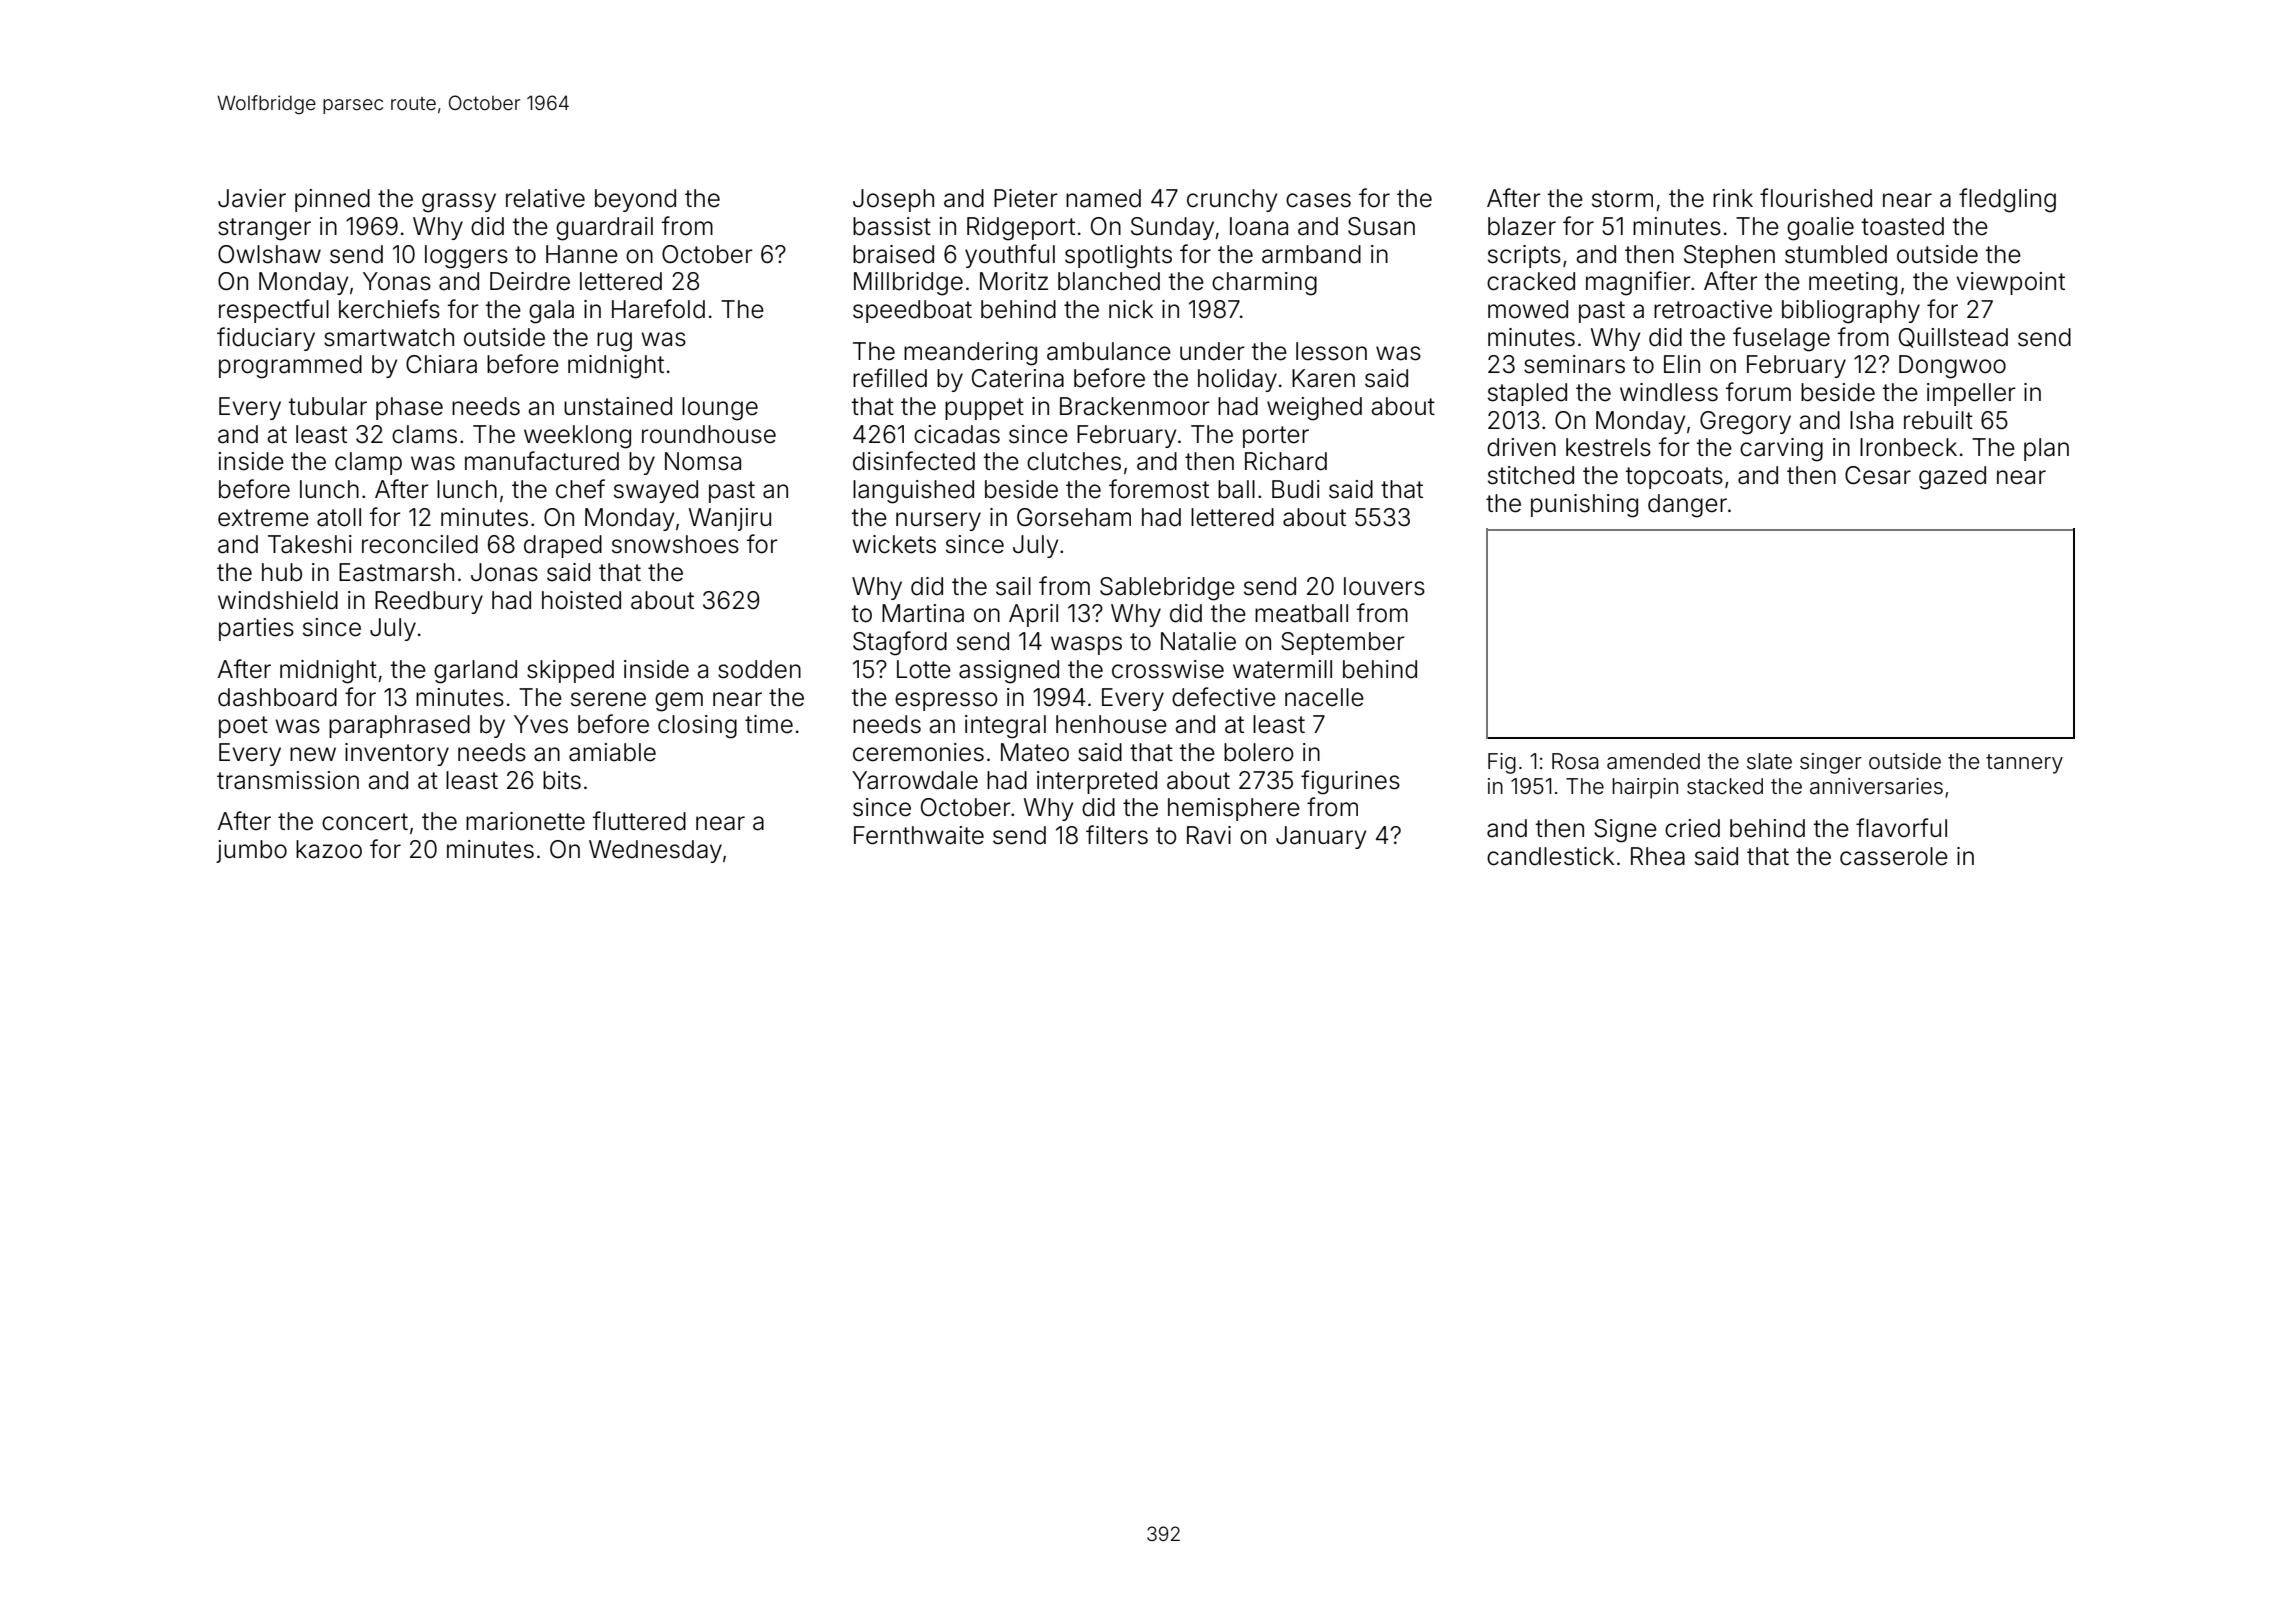 The height and width of the screenshot is (1620, 2292). I want to click on Reedbury, so click(429, 602).
